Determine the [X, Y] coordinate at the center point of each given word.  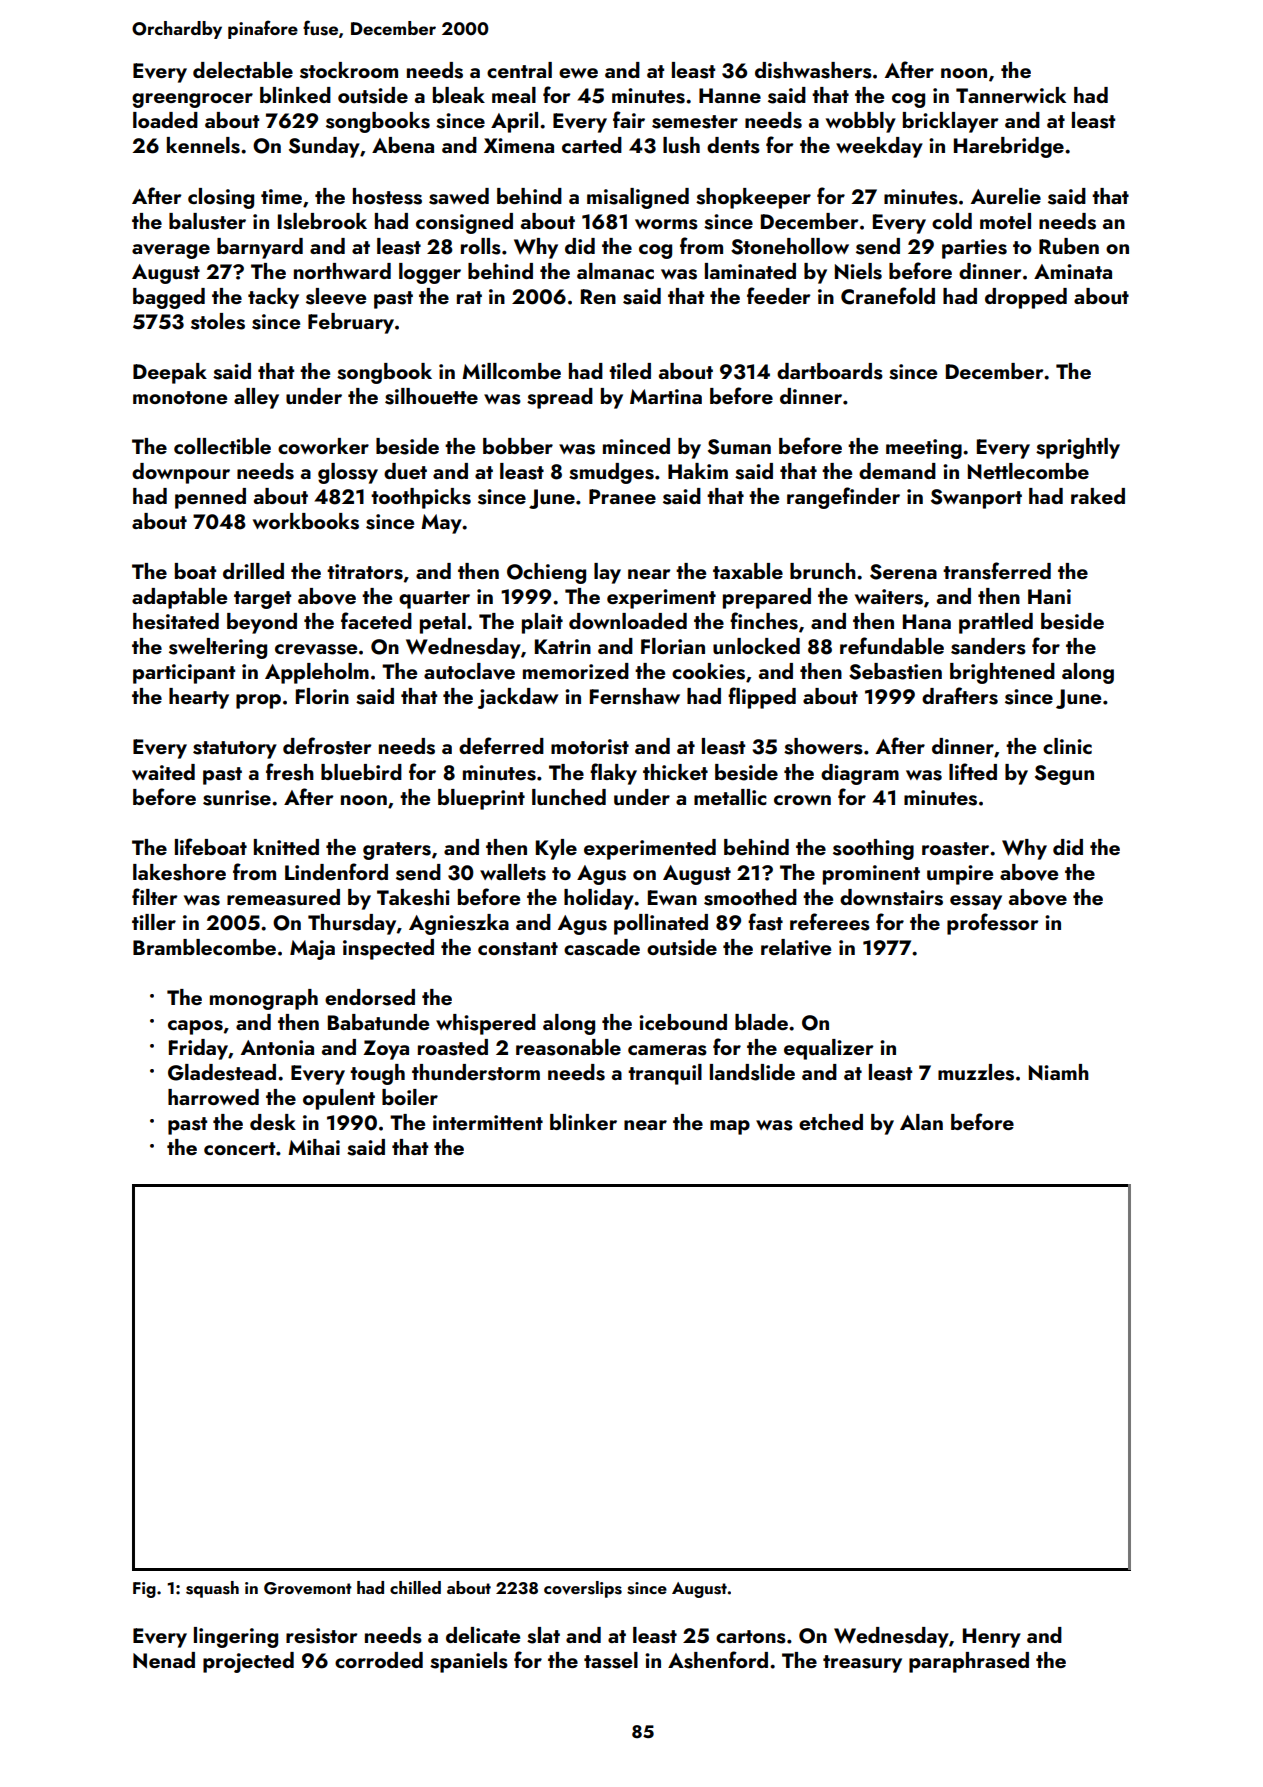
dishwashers [813, 70]
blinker [583, 1122]
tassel [611, 1660]
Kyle [556, 849]
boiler [410, 1097]
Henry [992, 1638]
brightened [1002, 673]
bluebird [361, 772]
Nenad [164, 1660]
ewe [578, 73]
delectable [243, 70]
